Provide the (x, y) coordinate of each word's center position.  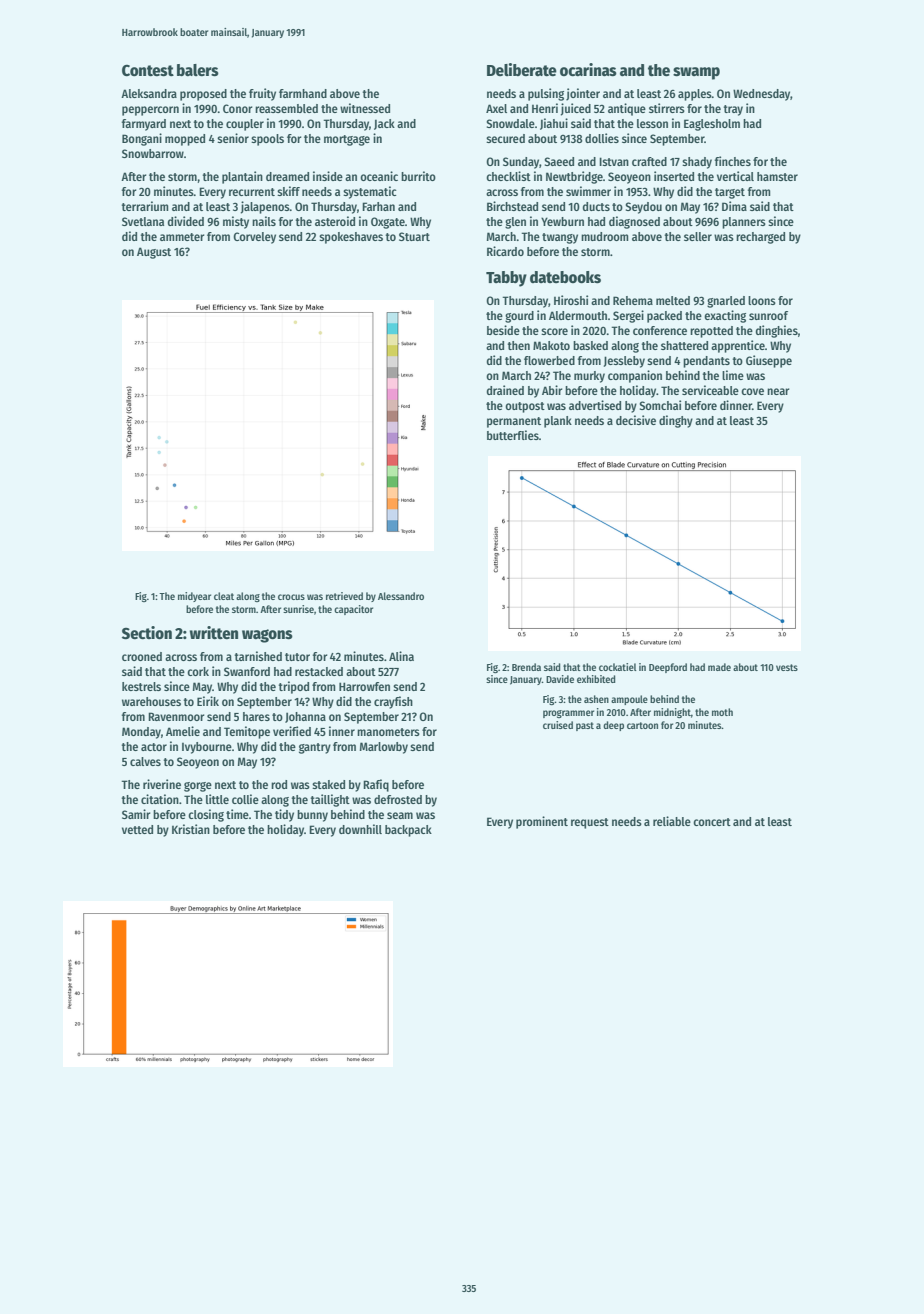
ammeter (182, 237)
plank (558, 422)
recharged (760, 238)
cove (752, 391)
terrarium (145, 206)
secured (505, 138)
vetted (137, 829)
